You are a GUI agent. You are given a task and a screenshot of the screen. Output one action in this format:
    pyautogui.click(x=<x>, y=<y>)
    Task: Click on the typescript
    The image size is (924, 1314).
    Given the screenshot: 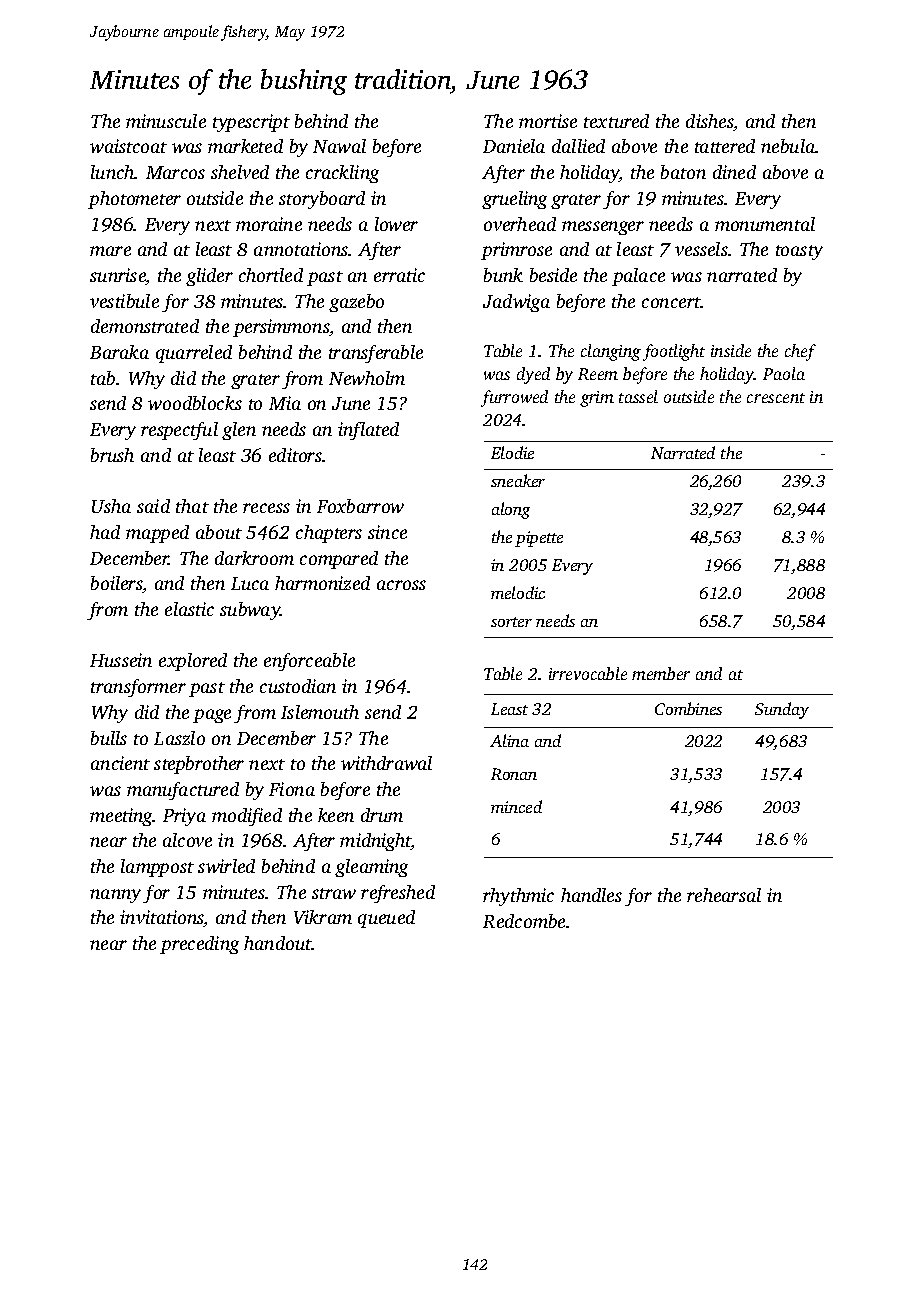 What is the action you would take?
    pyautogui.click(x=251, y=123)
